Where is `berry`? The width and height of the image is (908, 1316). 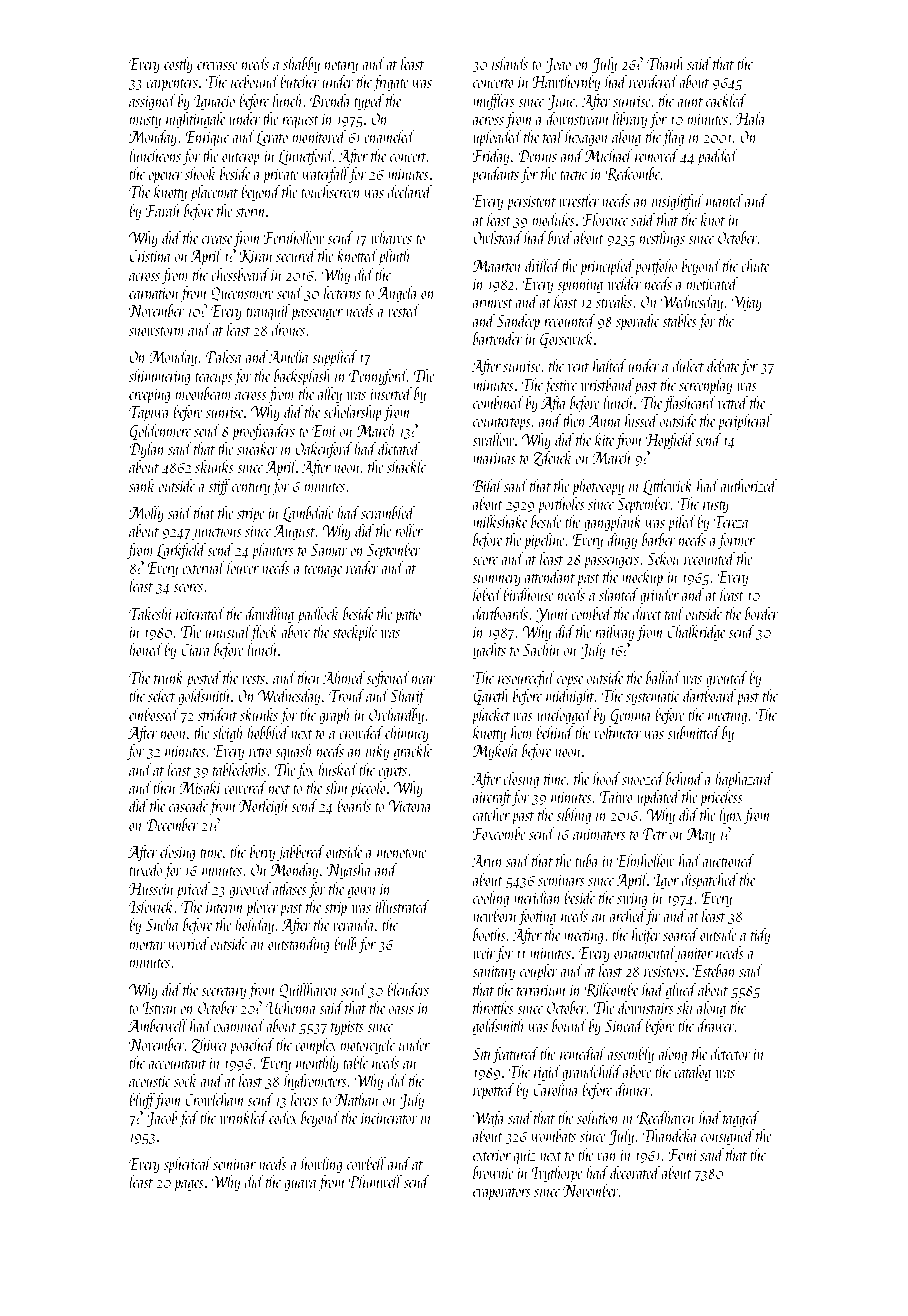
berry is located at coordinates (262, 853).
